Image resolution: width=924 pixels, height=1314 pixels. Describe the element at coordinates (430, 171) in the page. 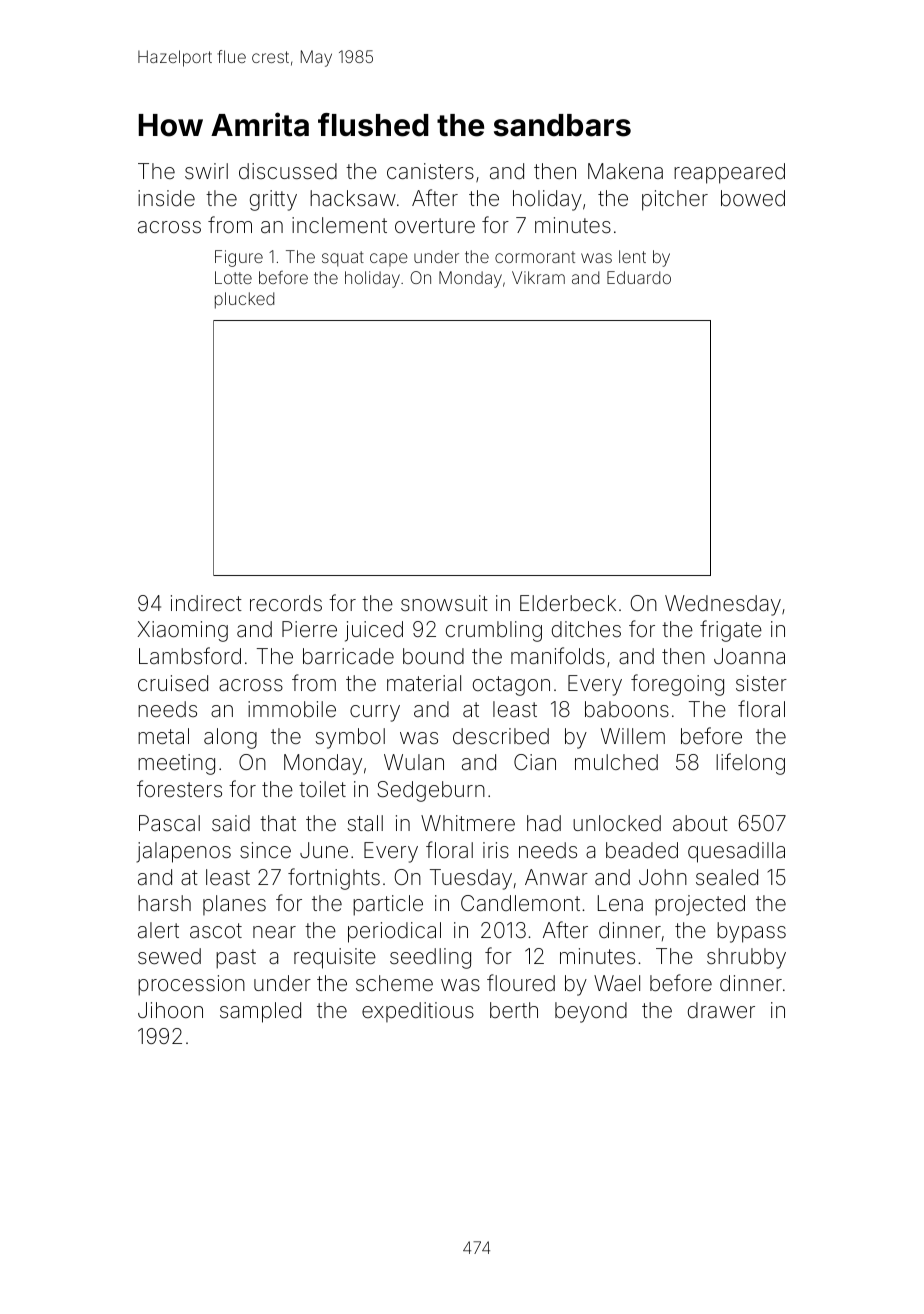

I see `canisters` at that location.
